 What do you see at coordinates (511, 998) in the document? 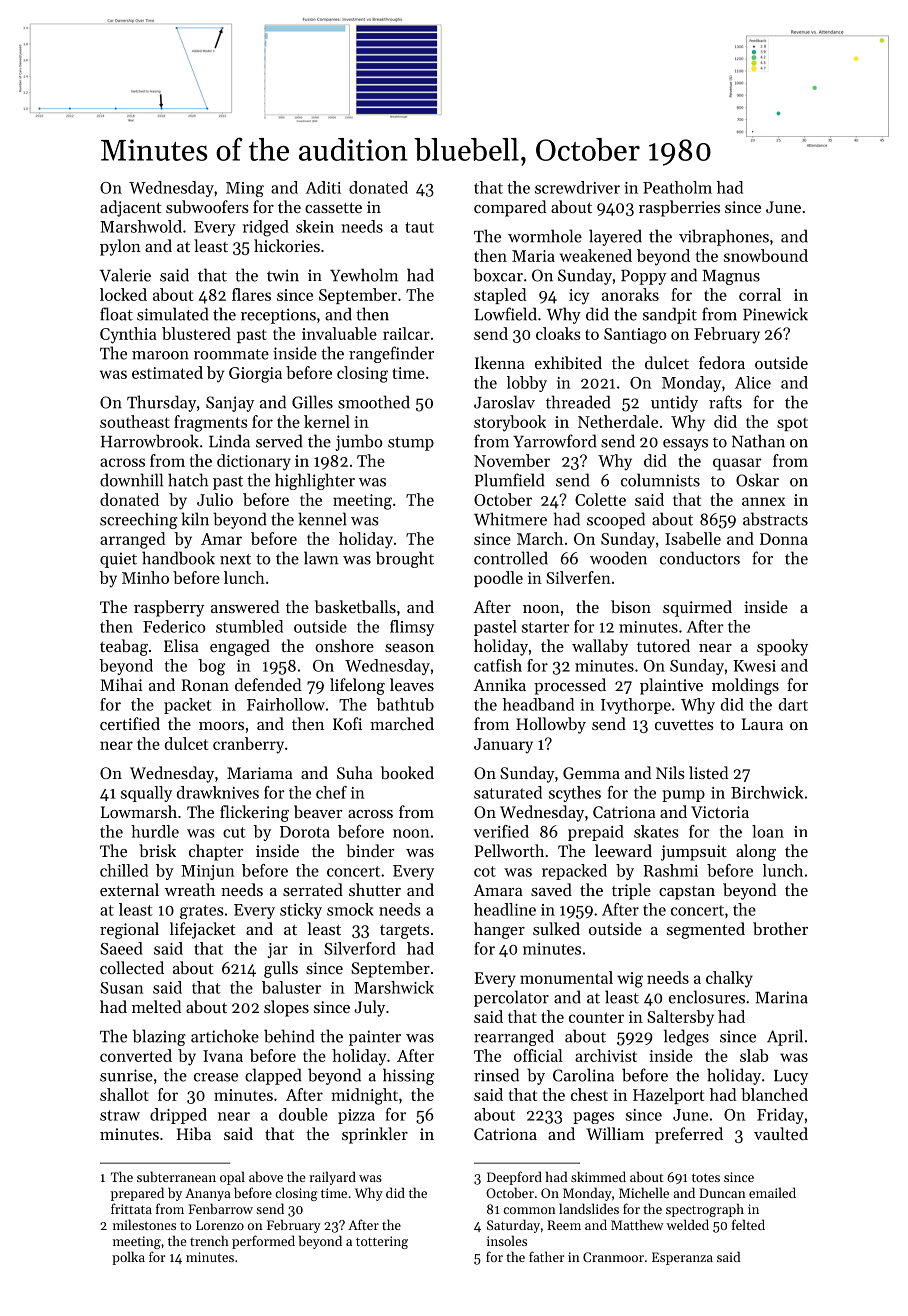
I see `percolator` at bounding box center [511, 998].
